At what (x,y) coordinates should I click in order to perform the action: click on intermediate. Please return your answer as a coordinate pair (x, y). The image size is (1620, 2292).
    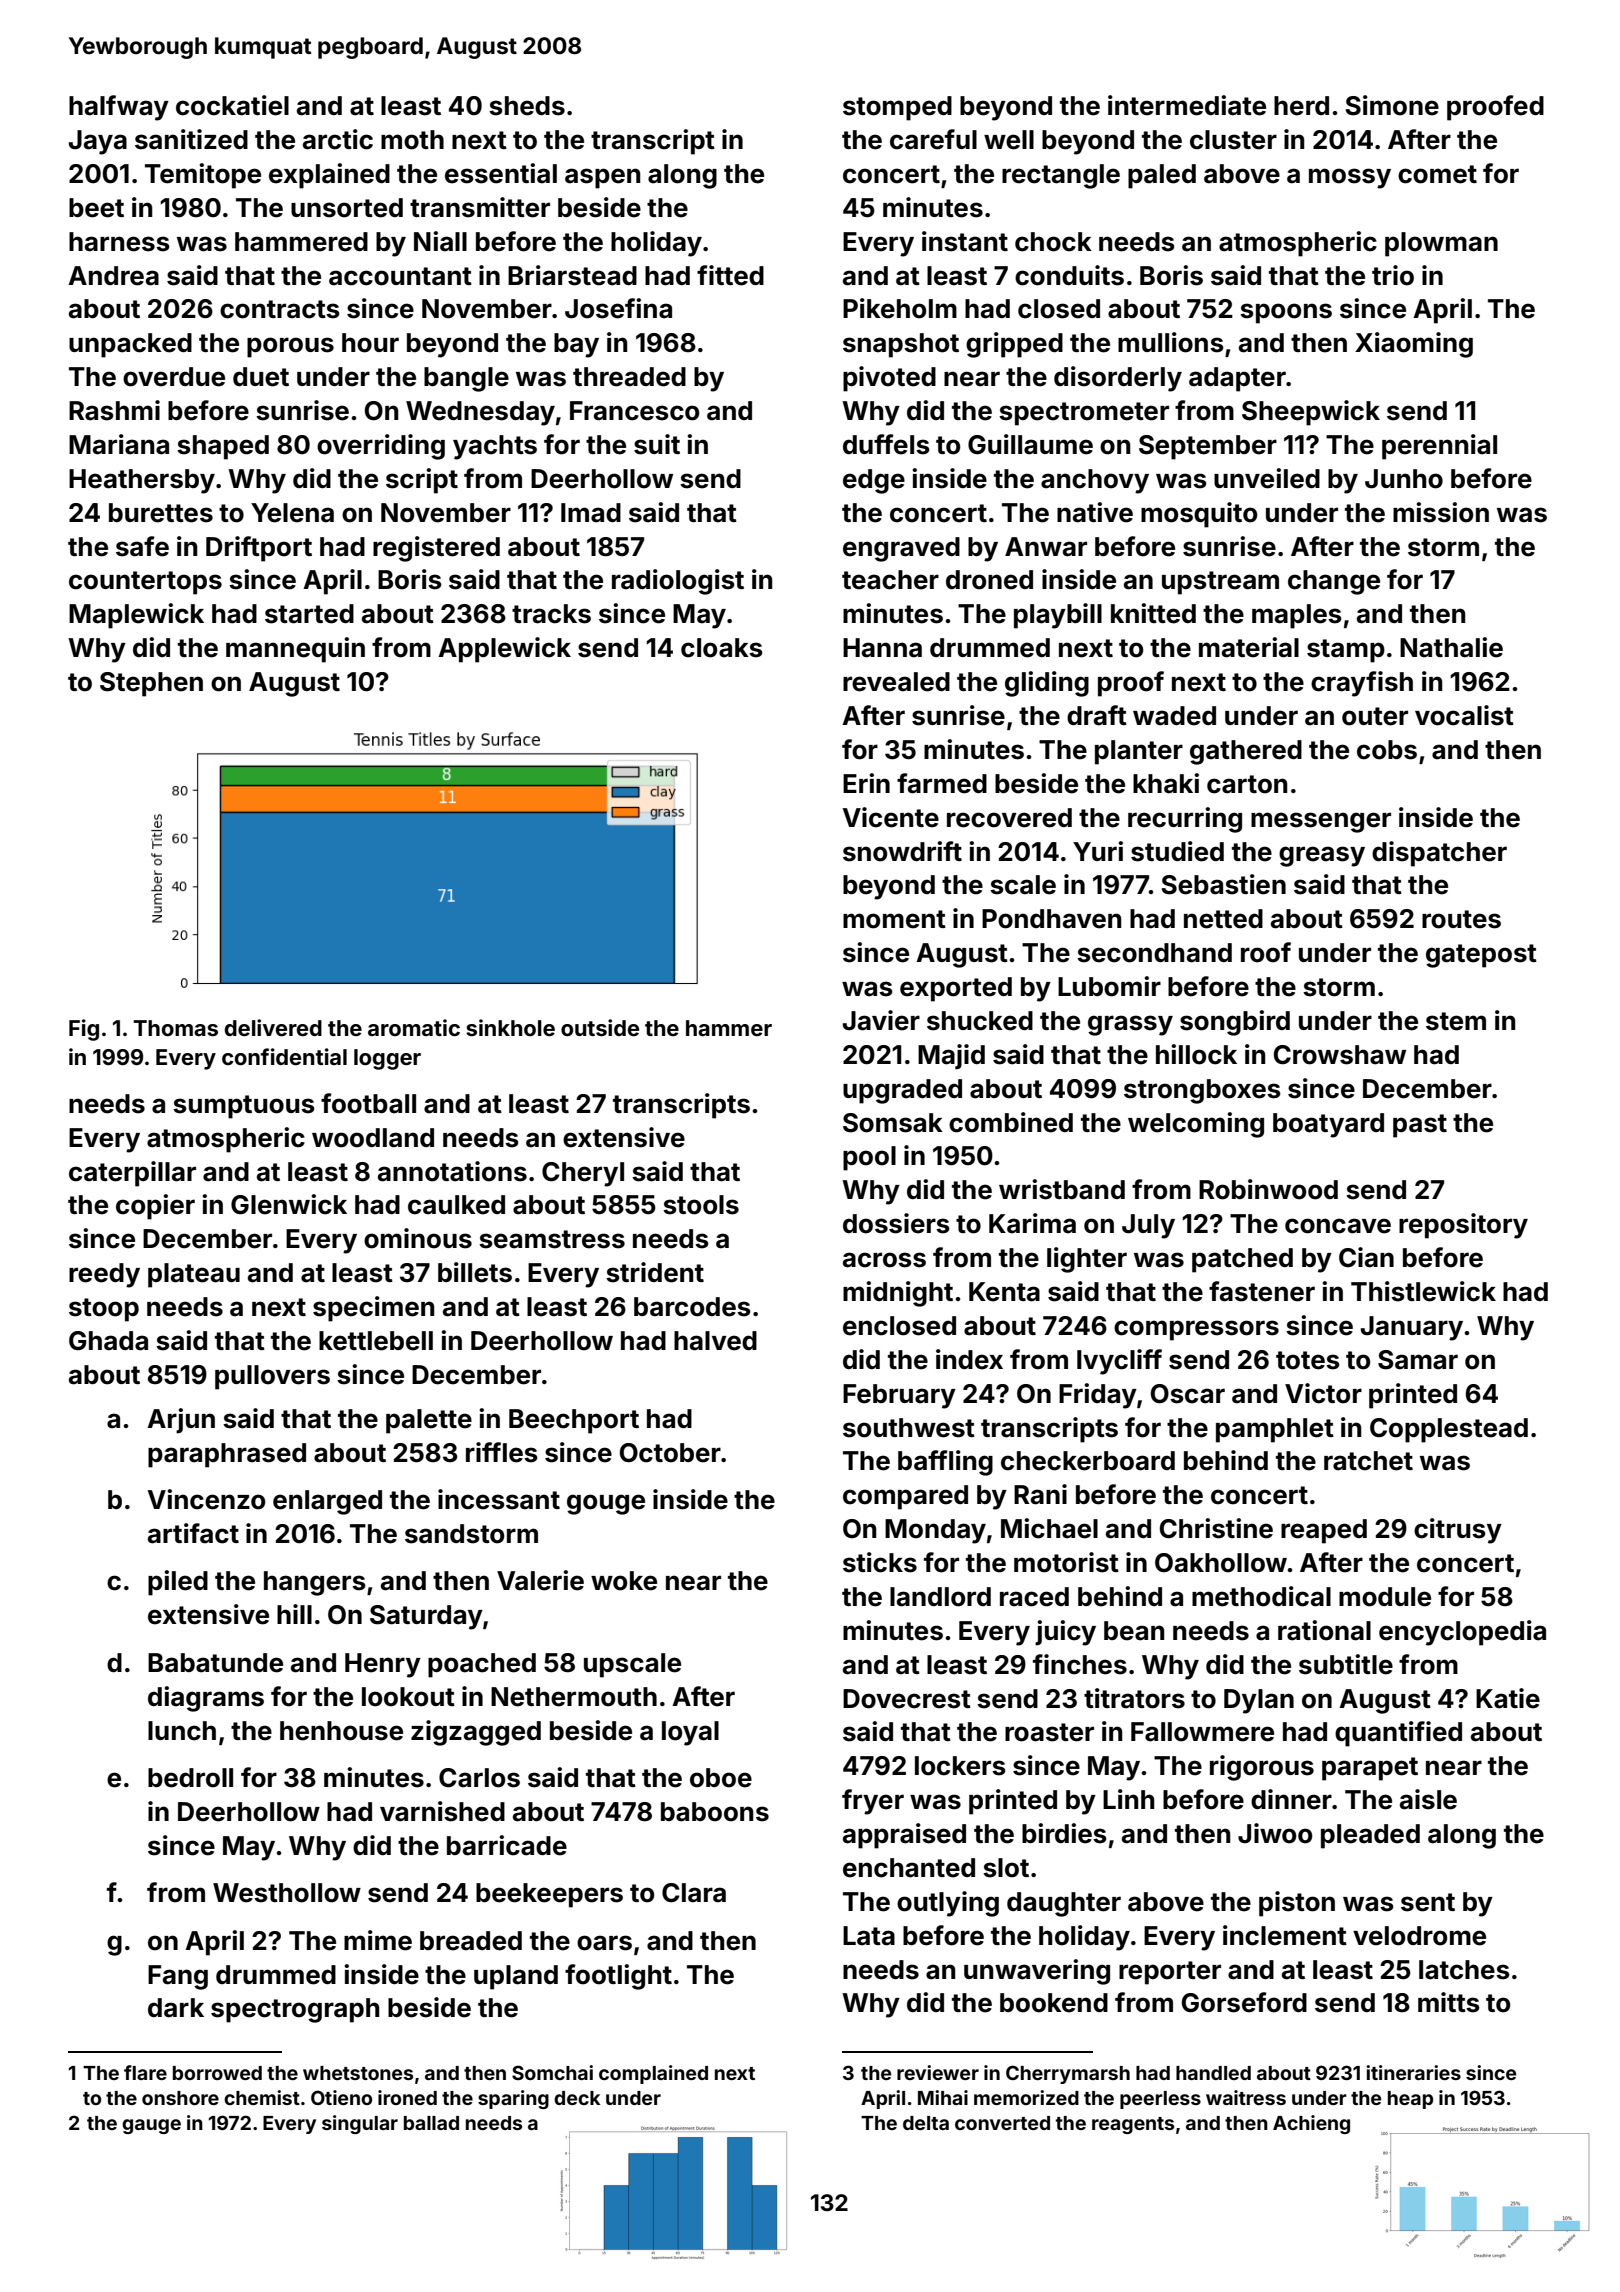
    Looking at the image, I should click on (1187, 105).
